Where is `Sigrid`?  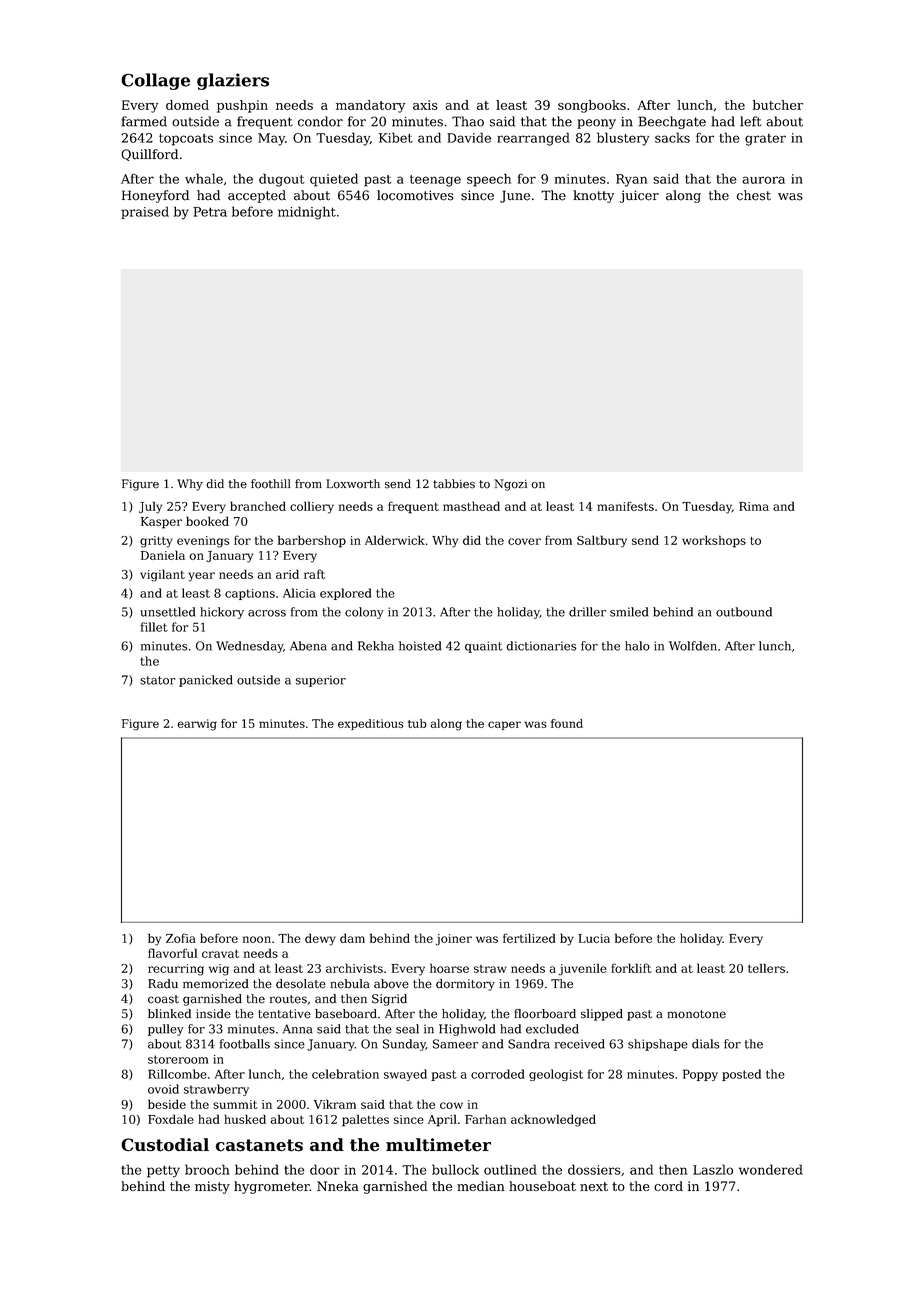 Sigrid is located at coordinates (389, 1000).
